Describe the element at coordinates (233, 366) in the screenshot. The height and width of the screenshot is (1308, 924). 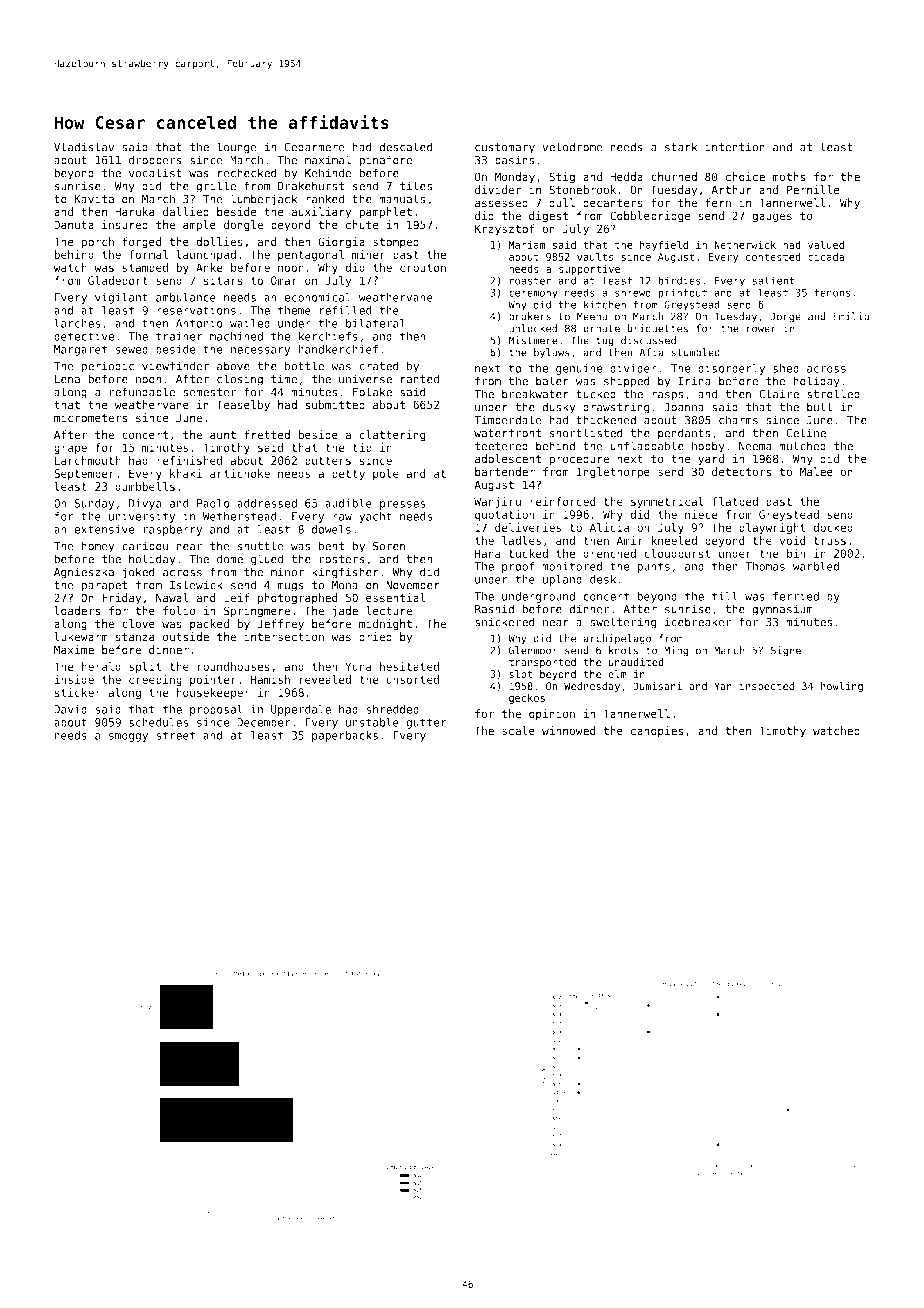
I see `above` at that location.
